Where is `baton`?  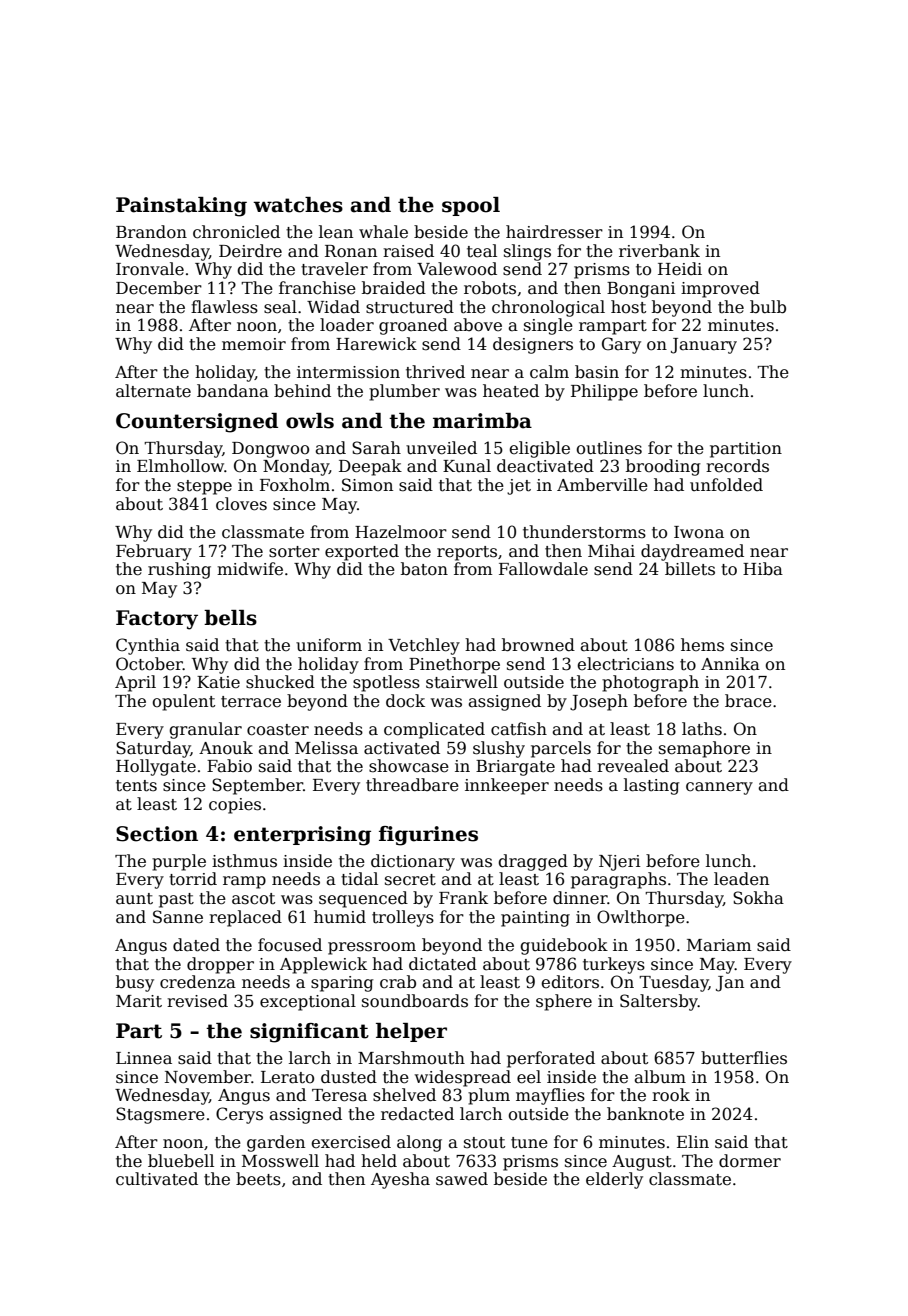
baton is located at coordinates (424, 569).
